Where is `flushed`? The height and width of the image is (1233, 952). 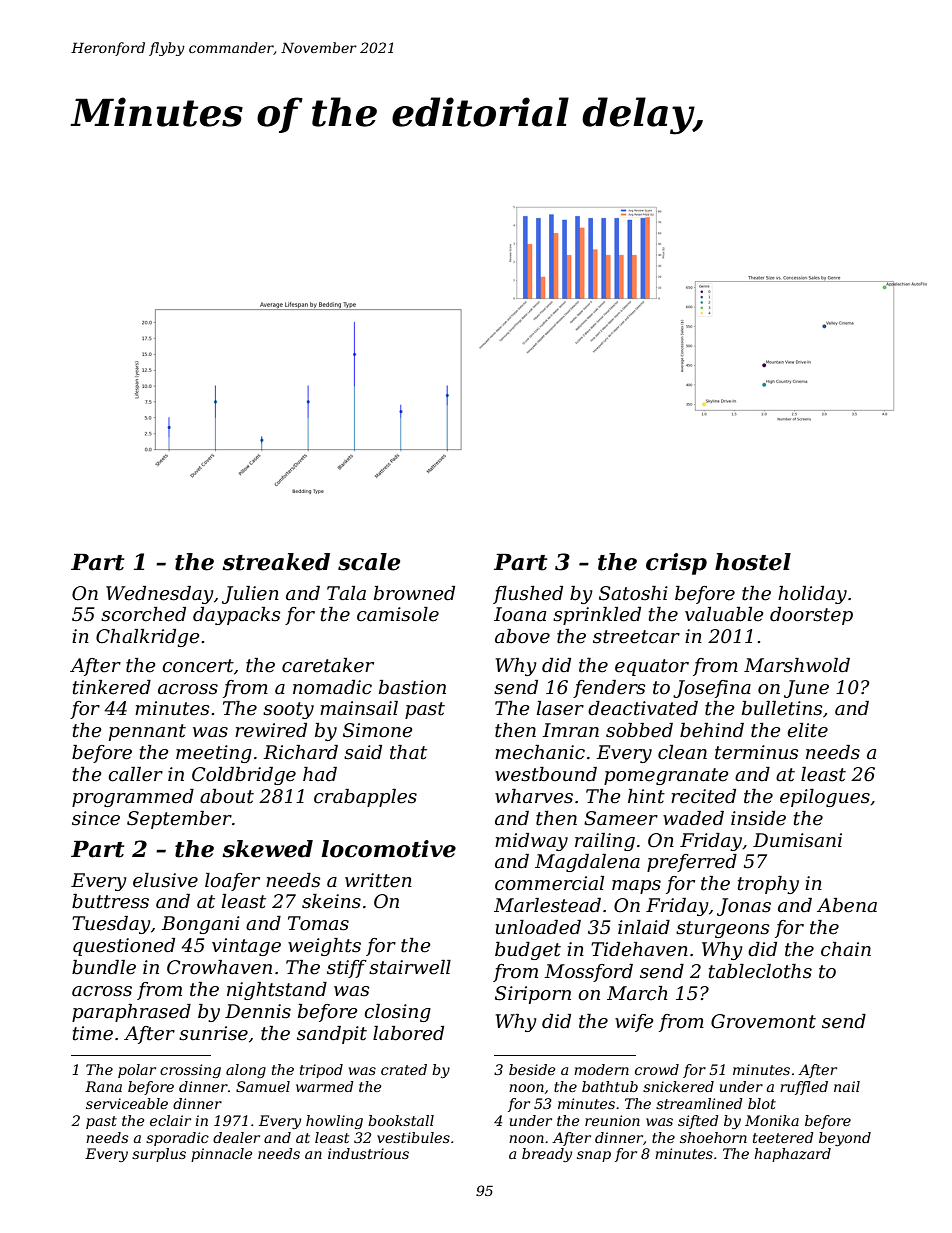
flushed is located at coordinates (528, 595).
